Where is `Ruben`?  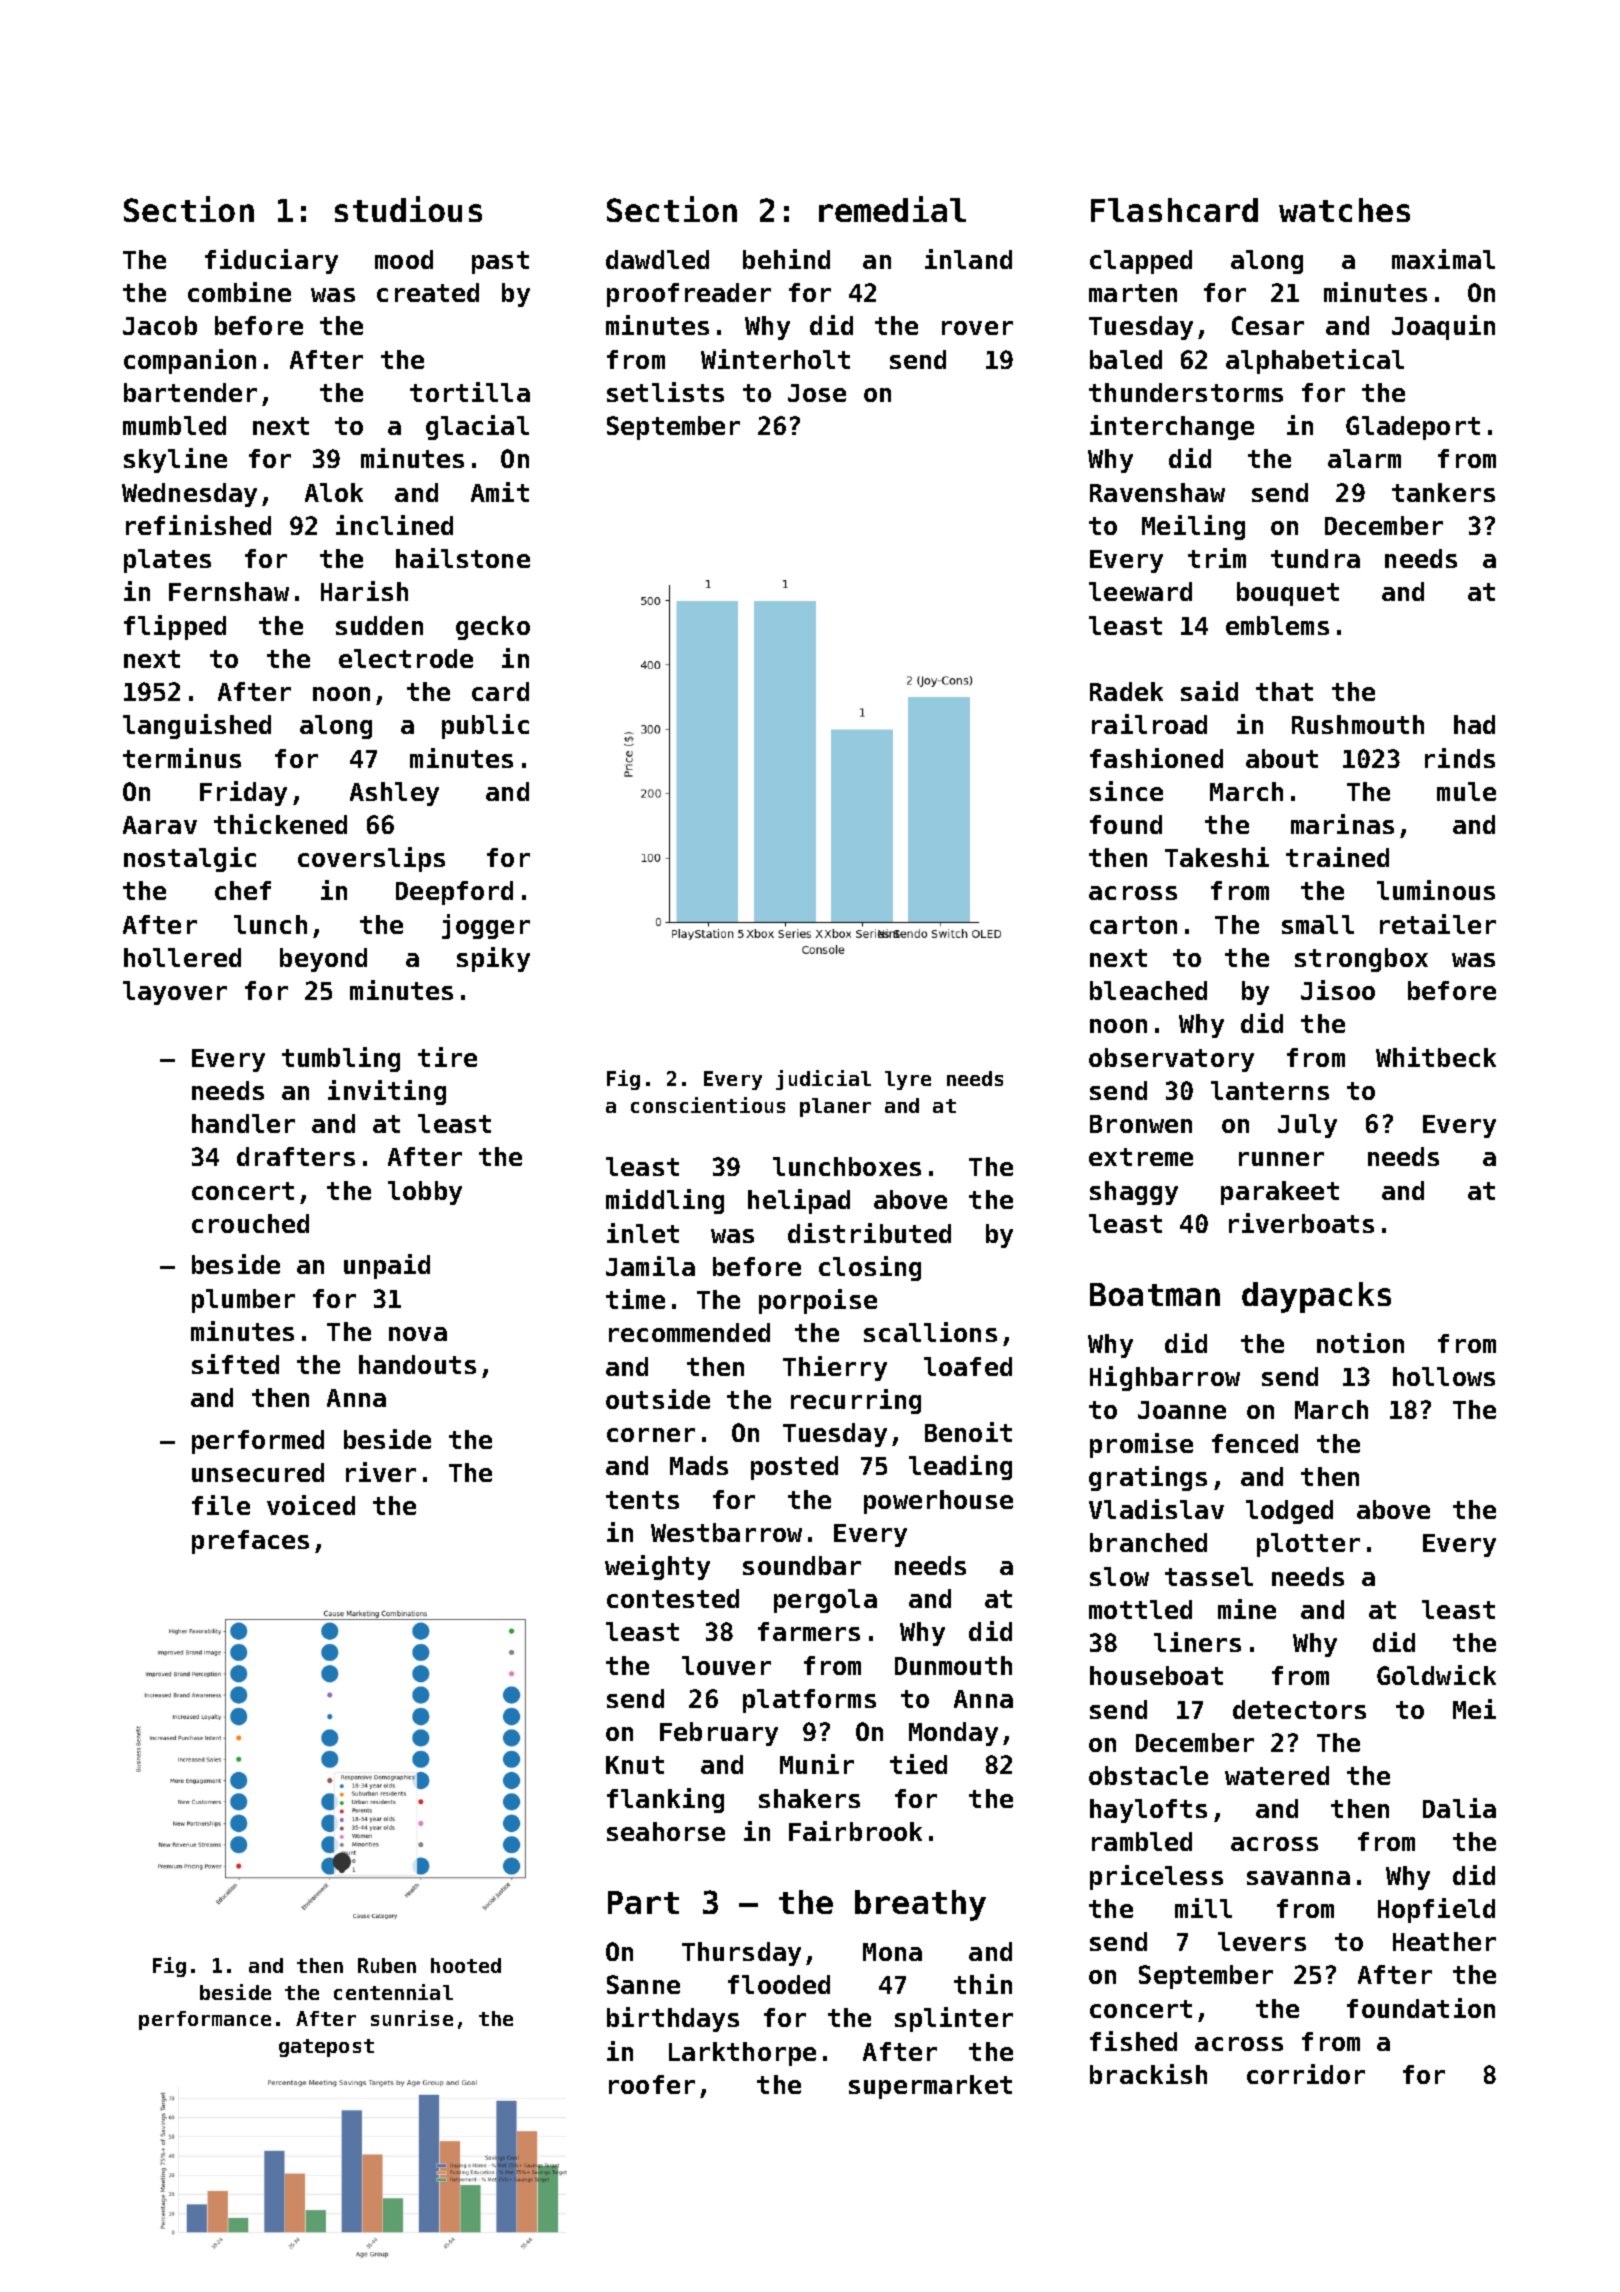
Ruben is located at coordinates (387, 1965).
